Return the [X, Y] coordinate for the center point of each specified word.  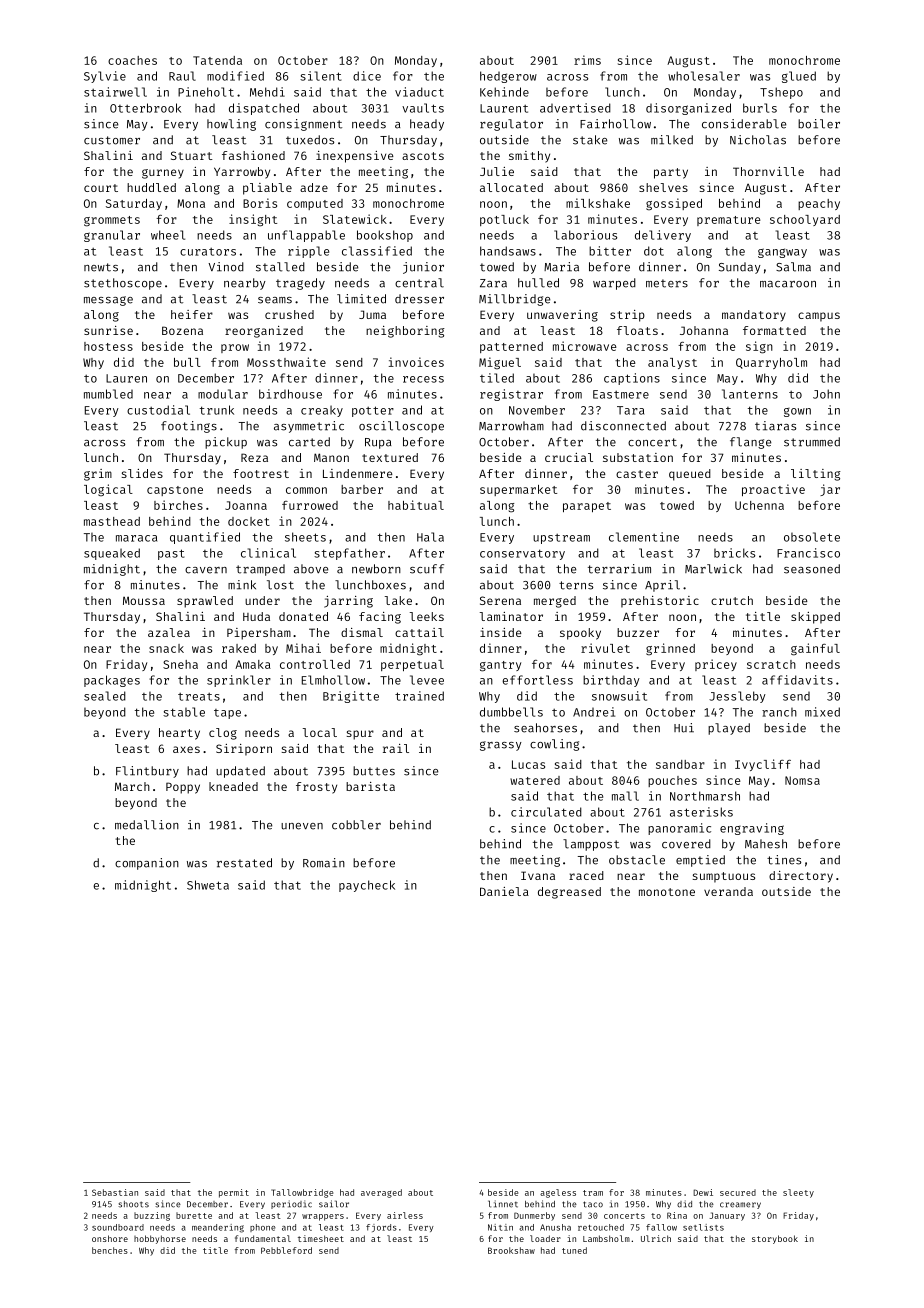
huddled [151, 187]
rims [587, 60]
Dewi [703, 1192]
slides [142, 473]
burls [760, 108]
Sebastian [115, 1192]
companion [147, 864]
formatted [774, 330]
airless [405, 1215]
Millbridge [514, 300]
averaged [381, 1193]
